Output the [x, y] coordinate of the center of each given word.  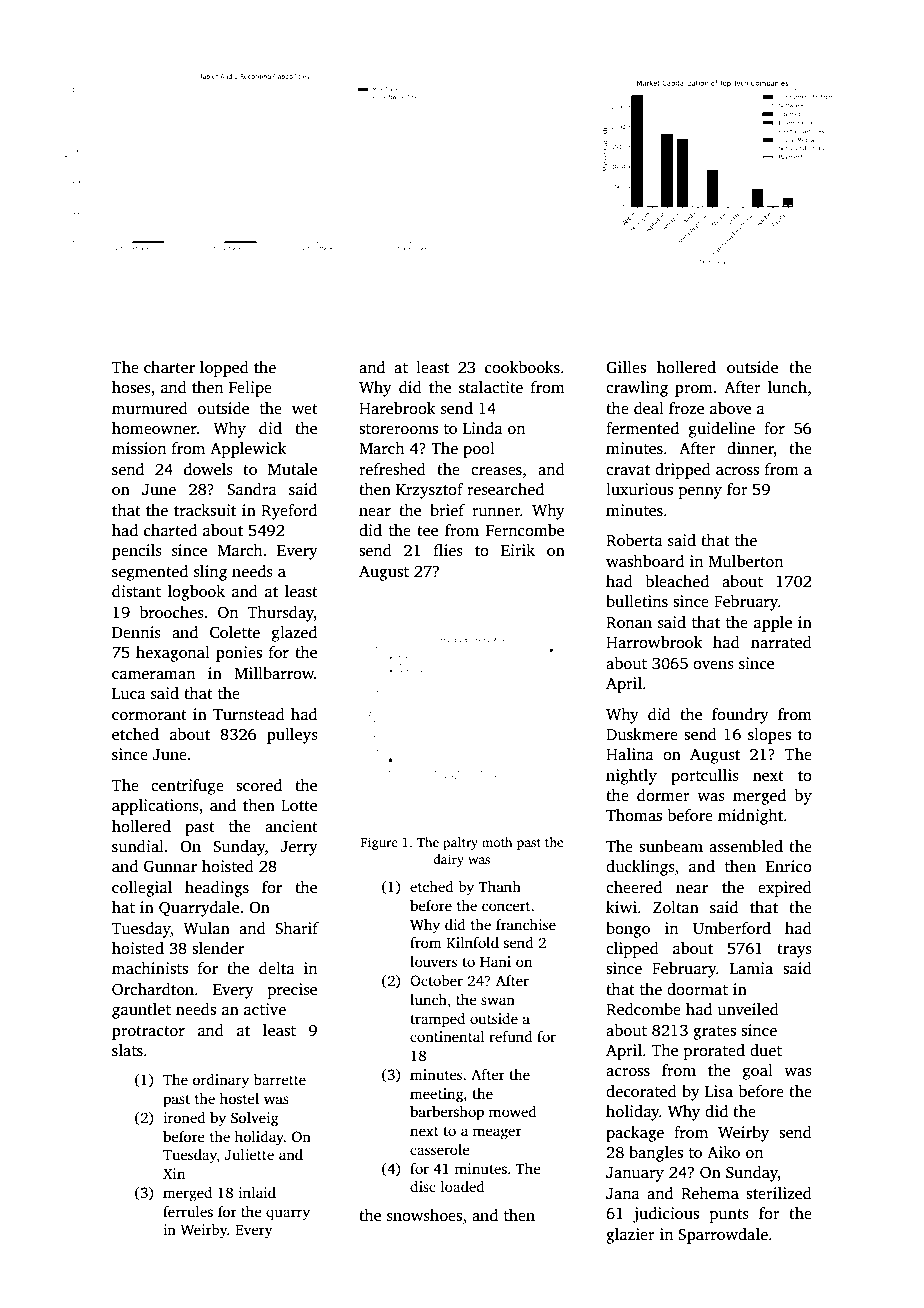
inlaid [257, 1192]
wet [305, 409]
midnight [750, 817]
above [730, 408]
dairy [448, 860]
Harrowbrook [654, 642]
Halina [630, 754]
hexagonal [173, 654]
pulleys [292, 736]
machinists [150, 968]
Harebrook [397, 408]
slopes [769, 736]
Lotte [299, 805]
